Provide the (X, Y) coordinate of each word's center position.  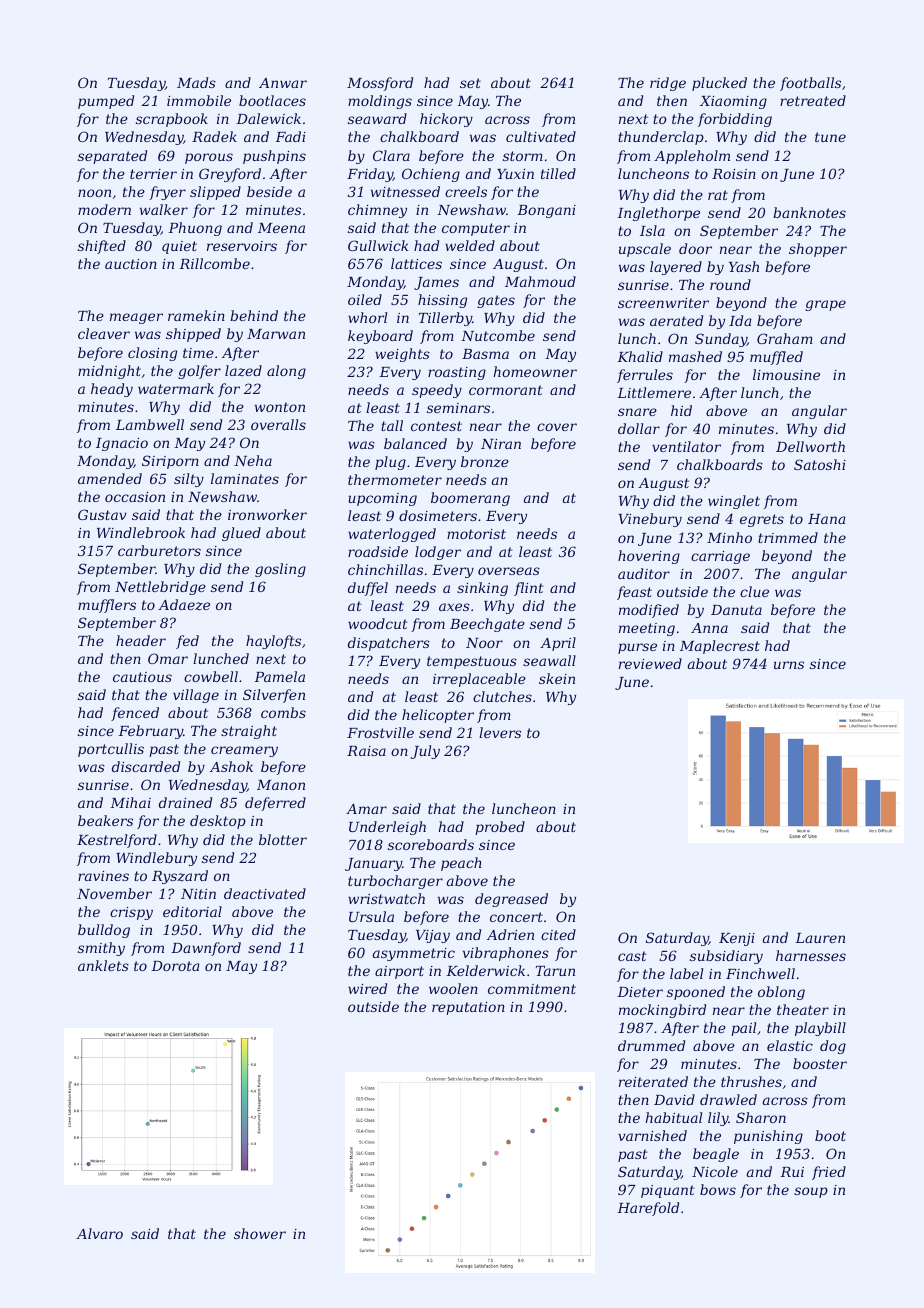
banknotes (809, 212)
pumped (106, 102)
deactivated (265, 893)
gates (496, 301)
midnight (109, 372)
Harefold (648, 1209)
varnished (652, 1135)
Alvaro (99, 1233)
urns (789, 665)
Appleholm (692, 157)
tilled (558, 173)
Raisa (366, 751)
